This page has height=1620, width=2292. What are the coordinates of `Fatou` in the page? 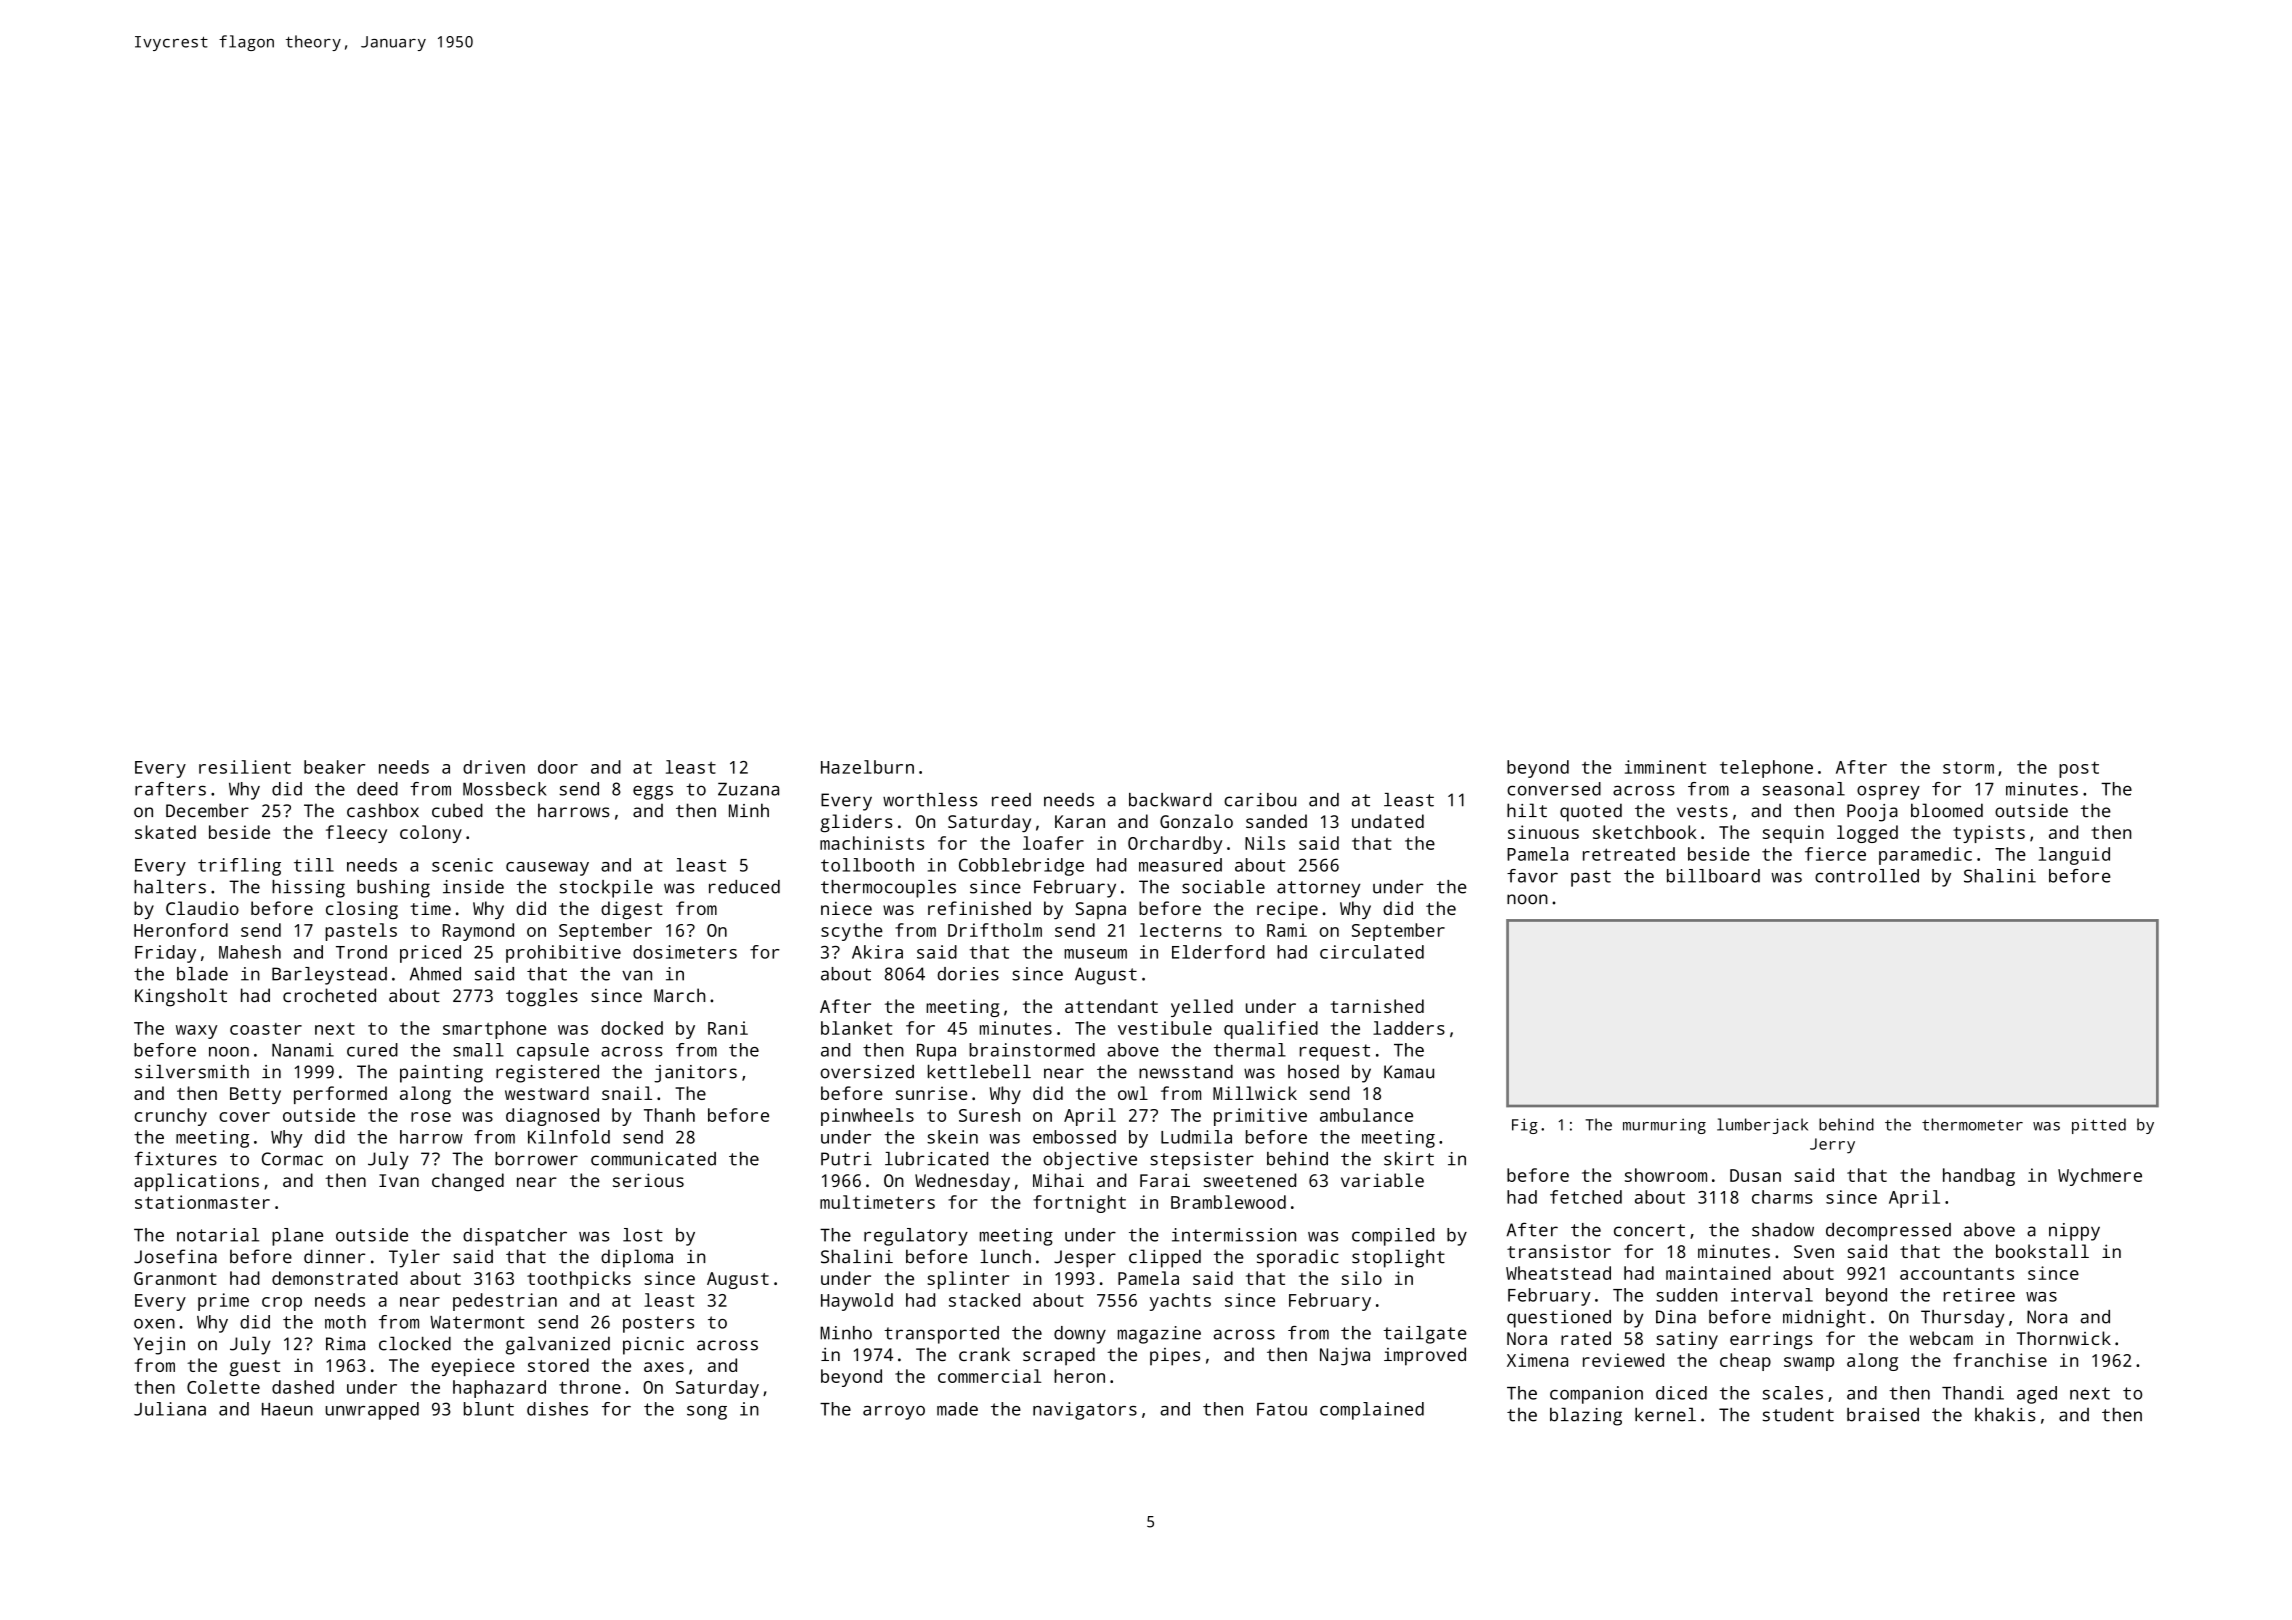 It's located at (1282, 1409).
